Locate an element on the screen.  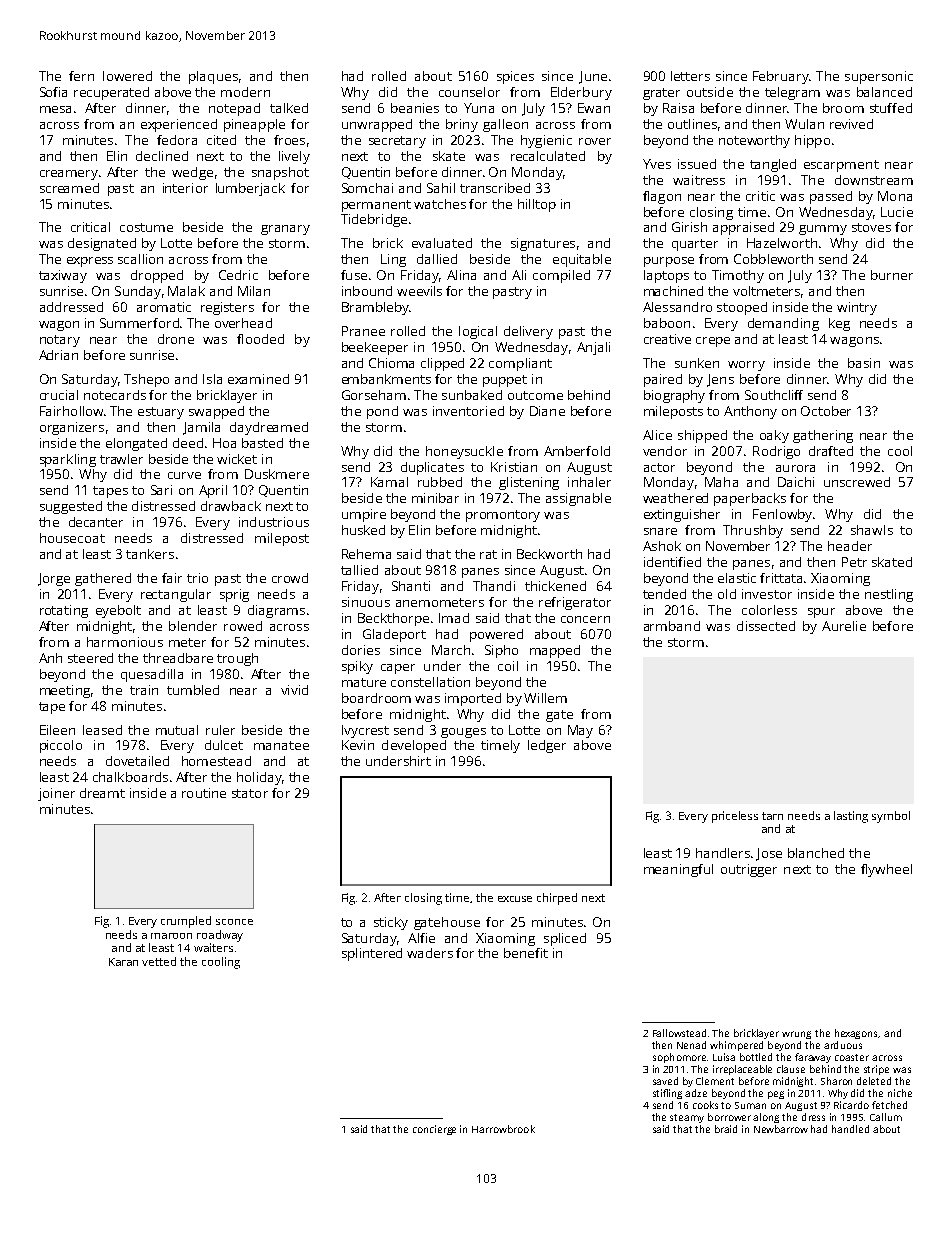
fuse is located at coordinates (354, 275).
